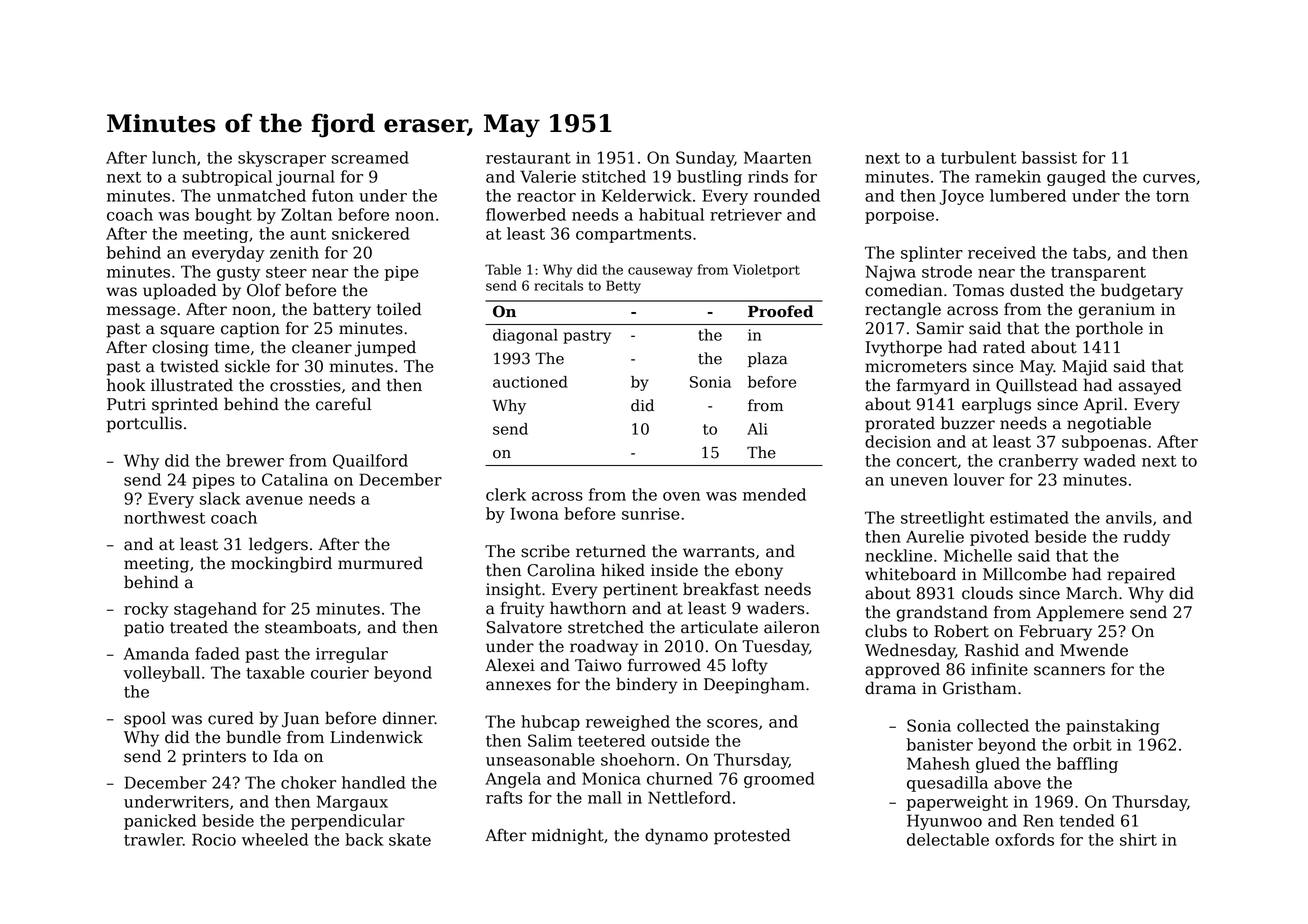 This screenshot has height=924, width=1308. I want to click on careful, so click(343, 404).
